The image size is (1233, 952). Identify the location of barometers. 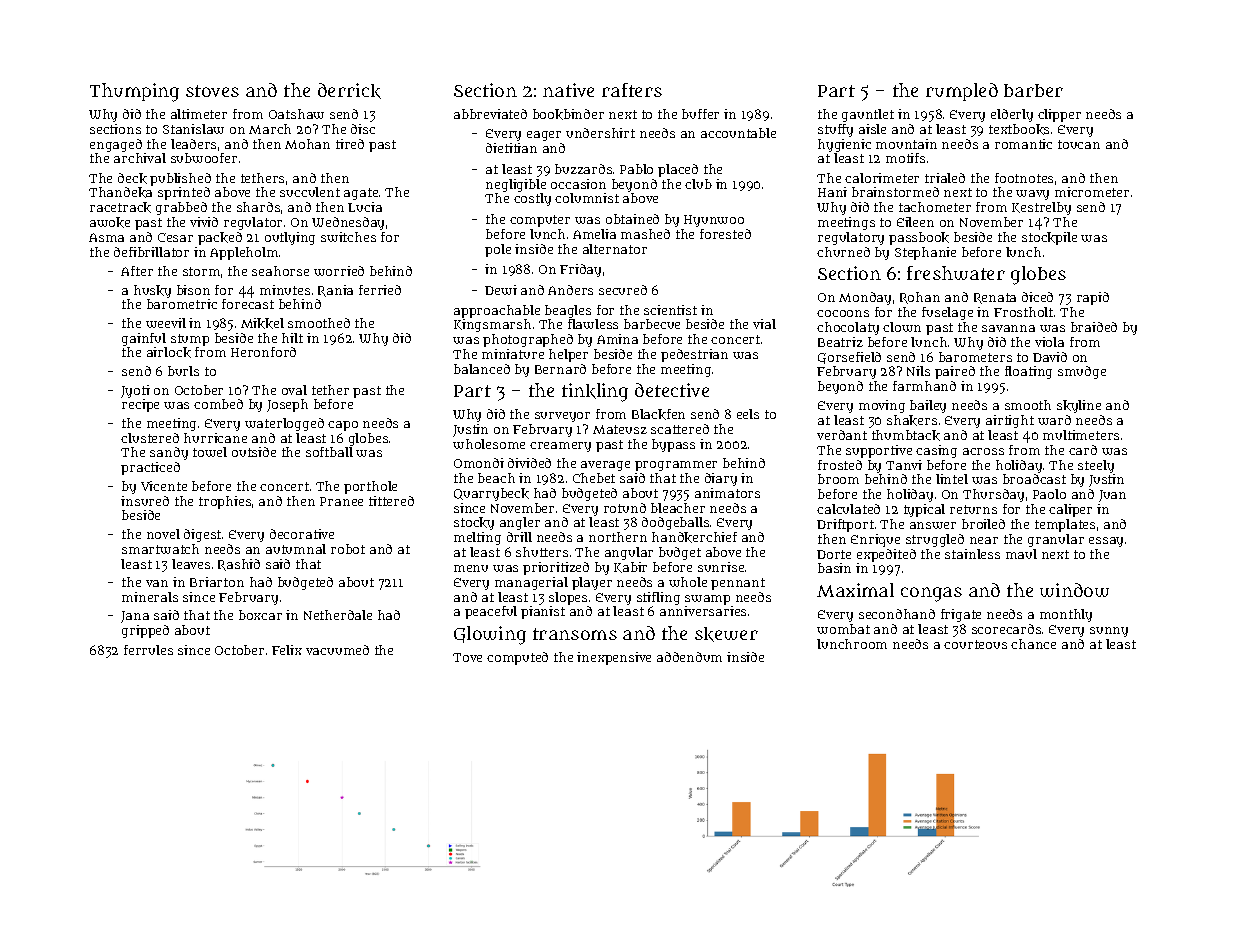
(975, 357).
